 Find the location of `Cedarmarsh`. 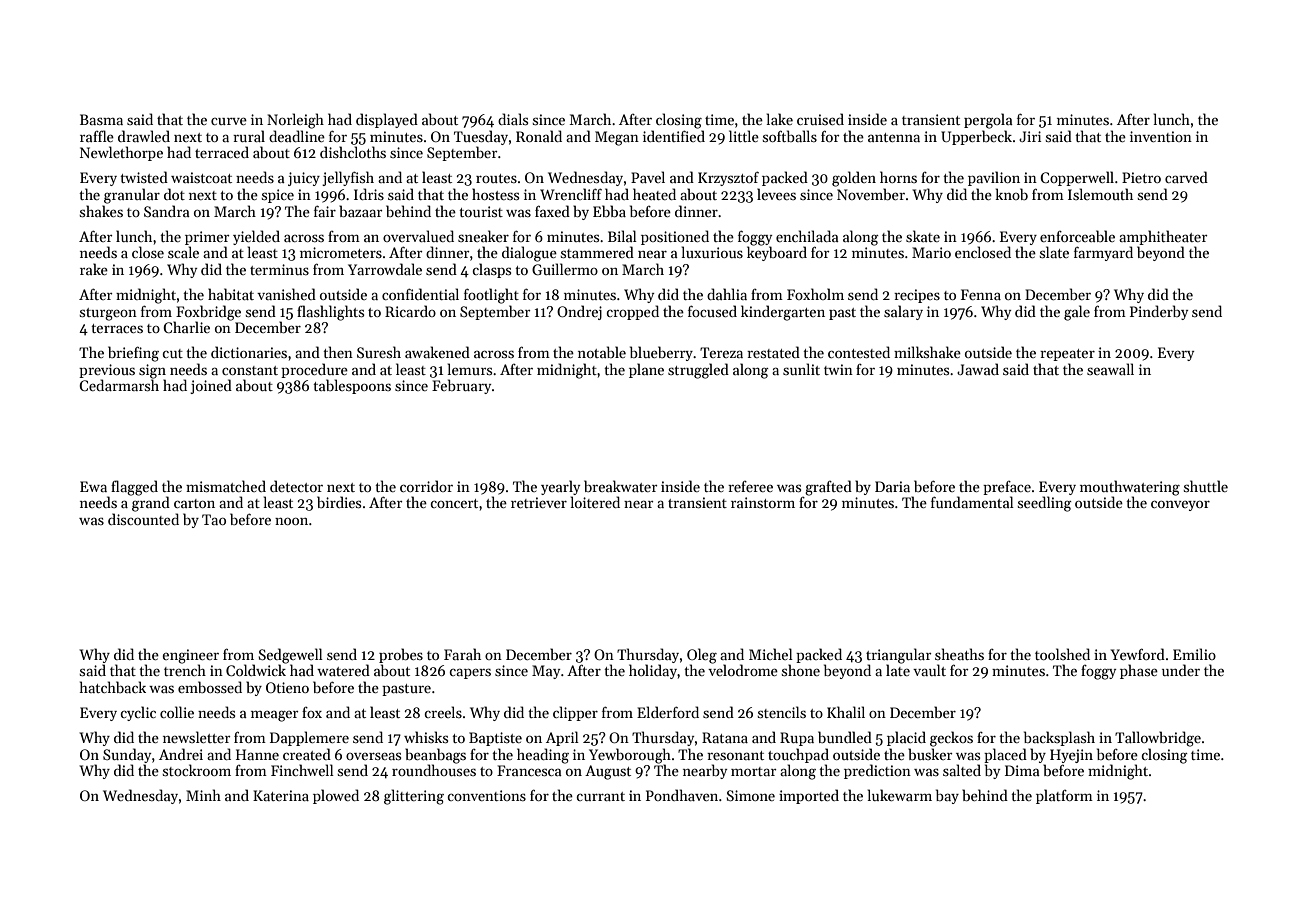

Cedarmarsh is located at coordinates (119, 385).
